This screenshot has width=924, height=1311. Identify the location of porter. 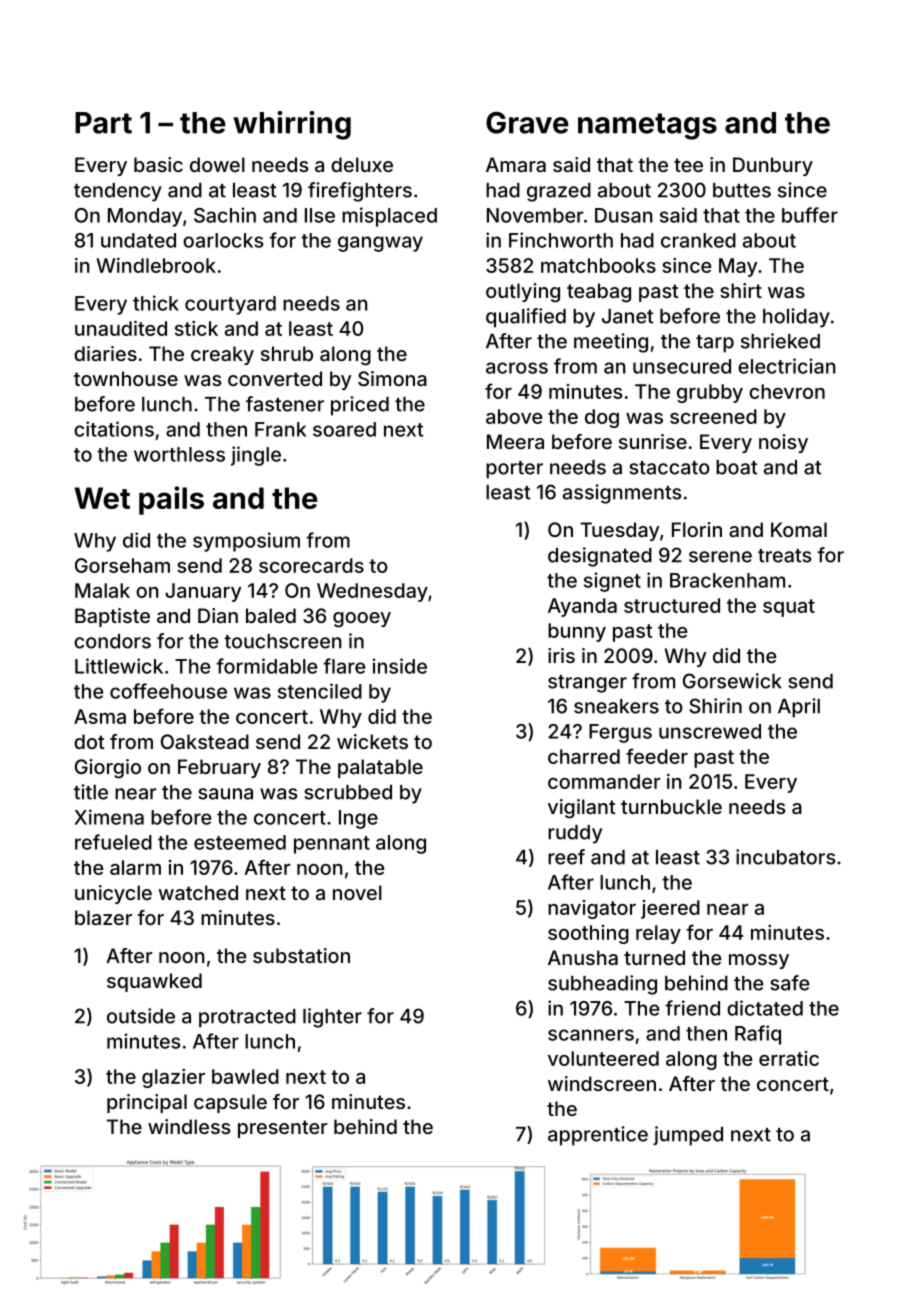
(514, 470).
